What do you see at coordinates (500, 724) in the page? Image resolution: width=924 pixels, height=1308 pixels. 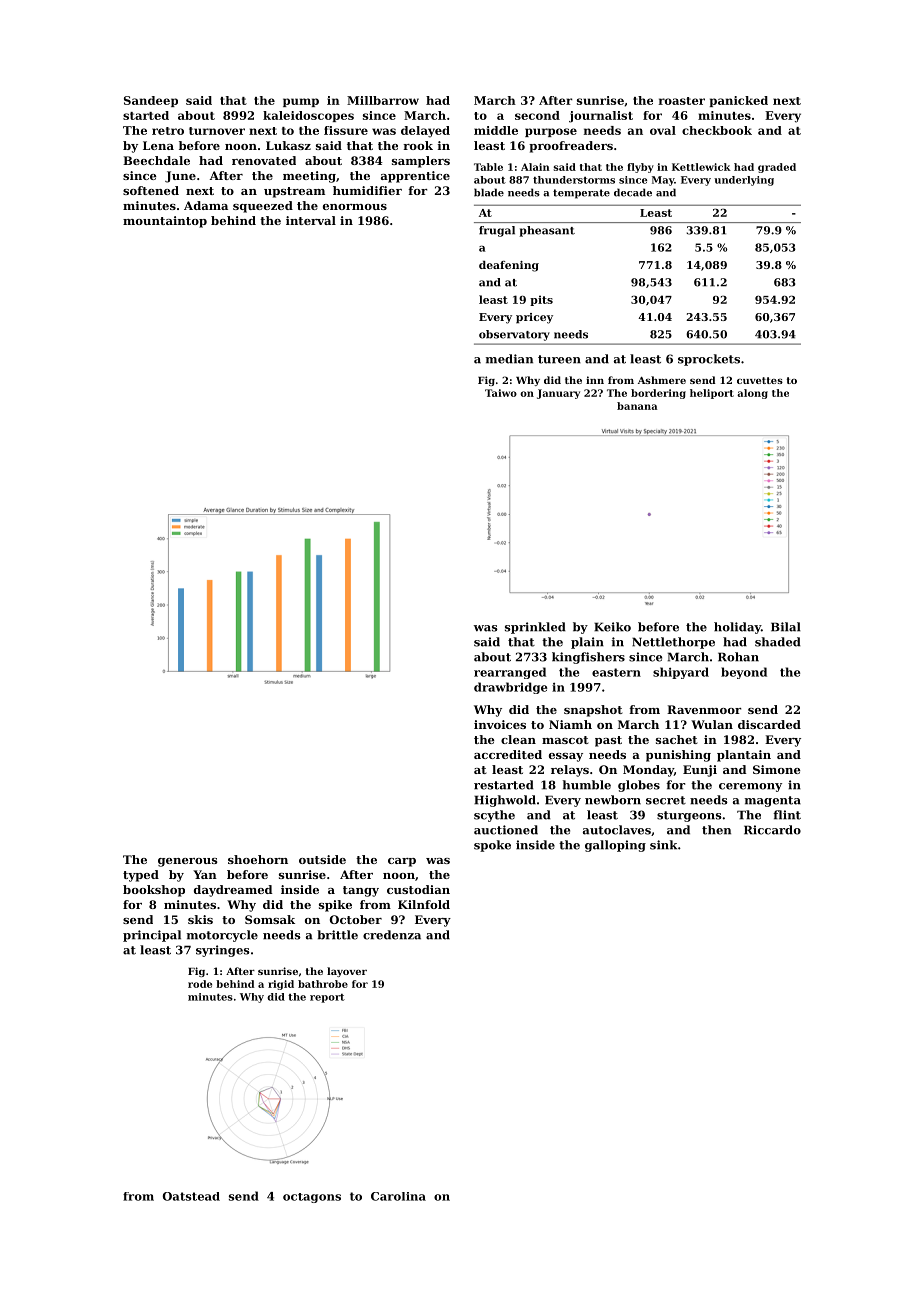 I see `invoices` at bounding box center [500, 724].
